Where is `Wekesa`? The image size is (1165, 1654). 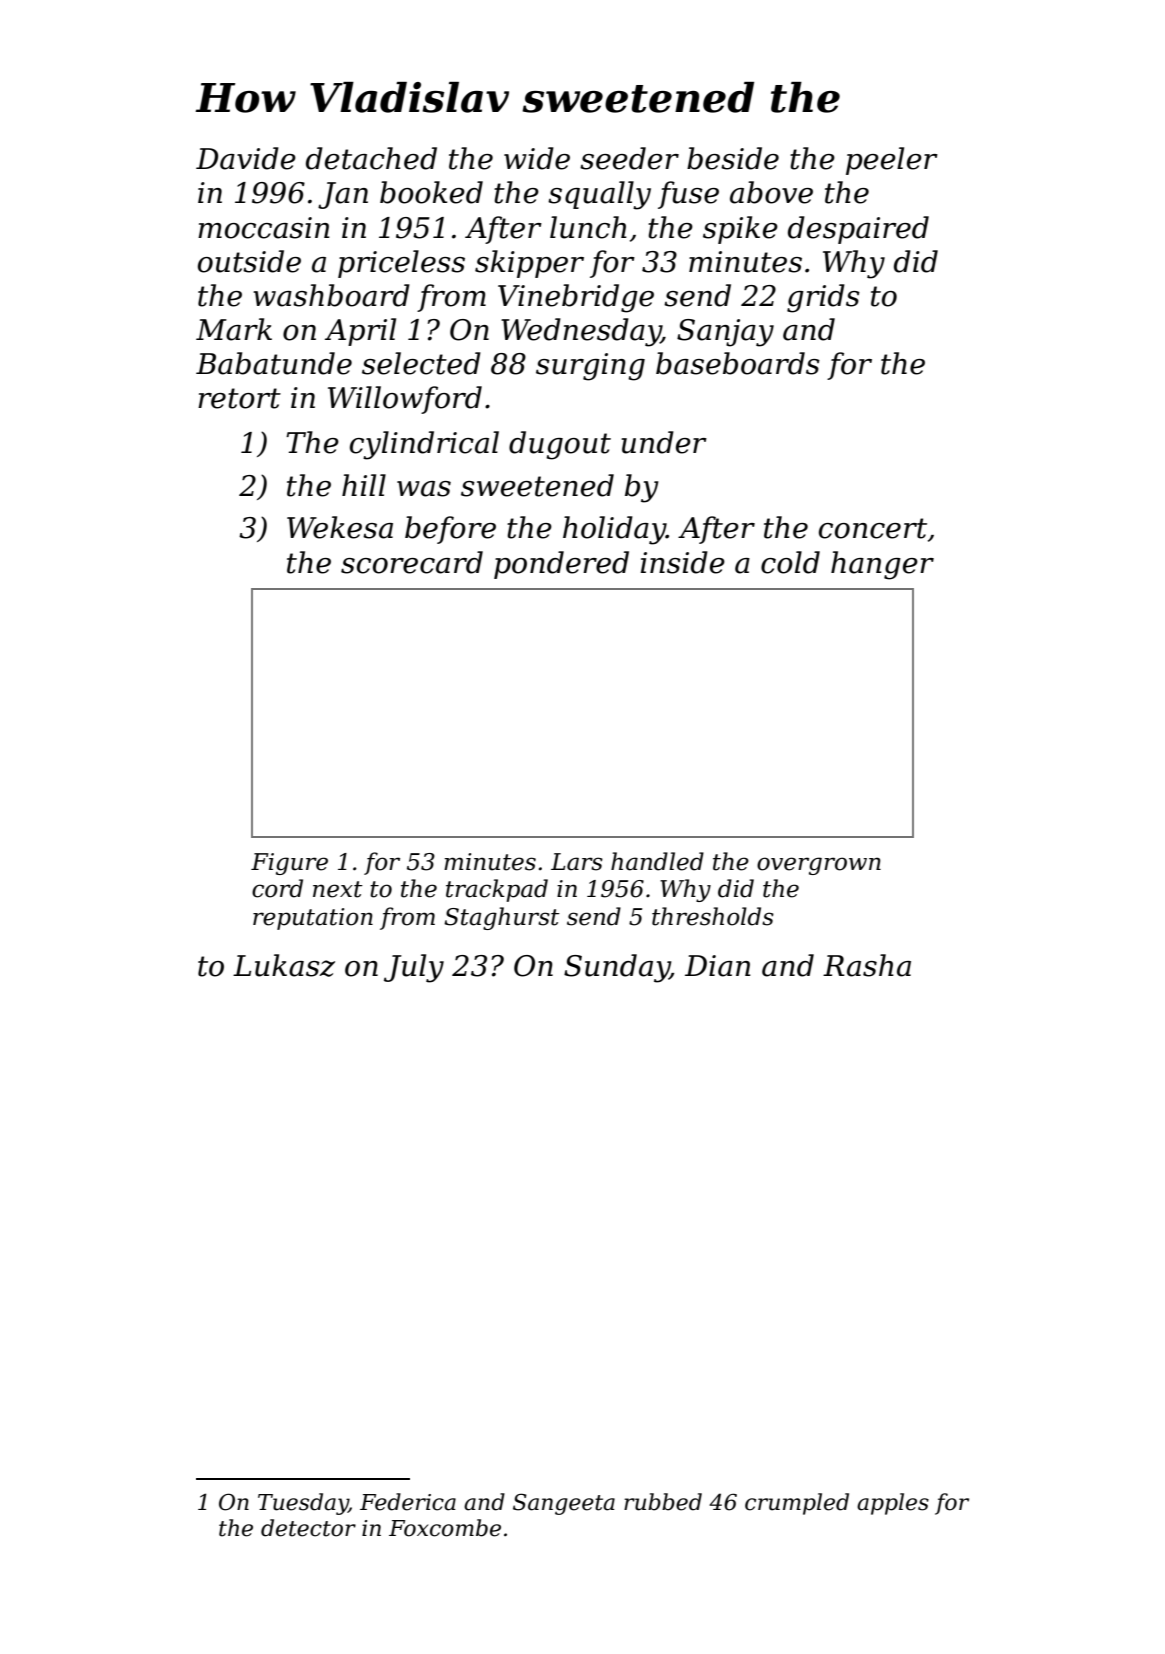
Wekesa is located at coordinates (340, 527).
